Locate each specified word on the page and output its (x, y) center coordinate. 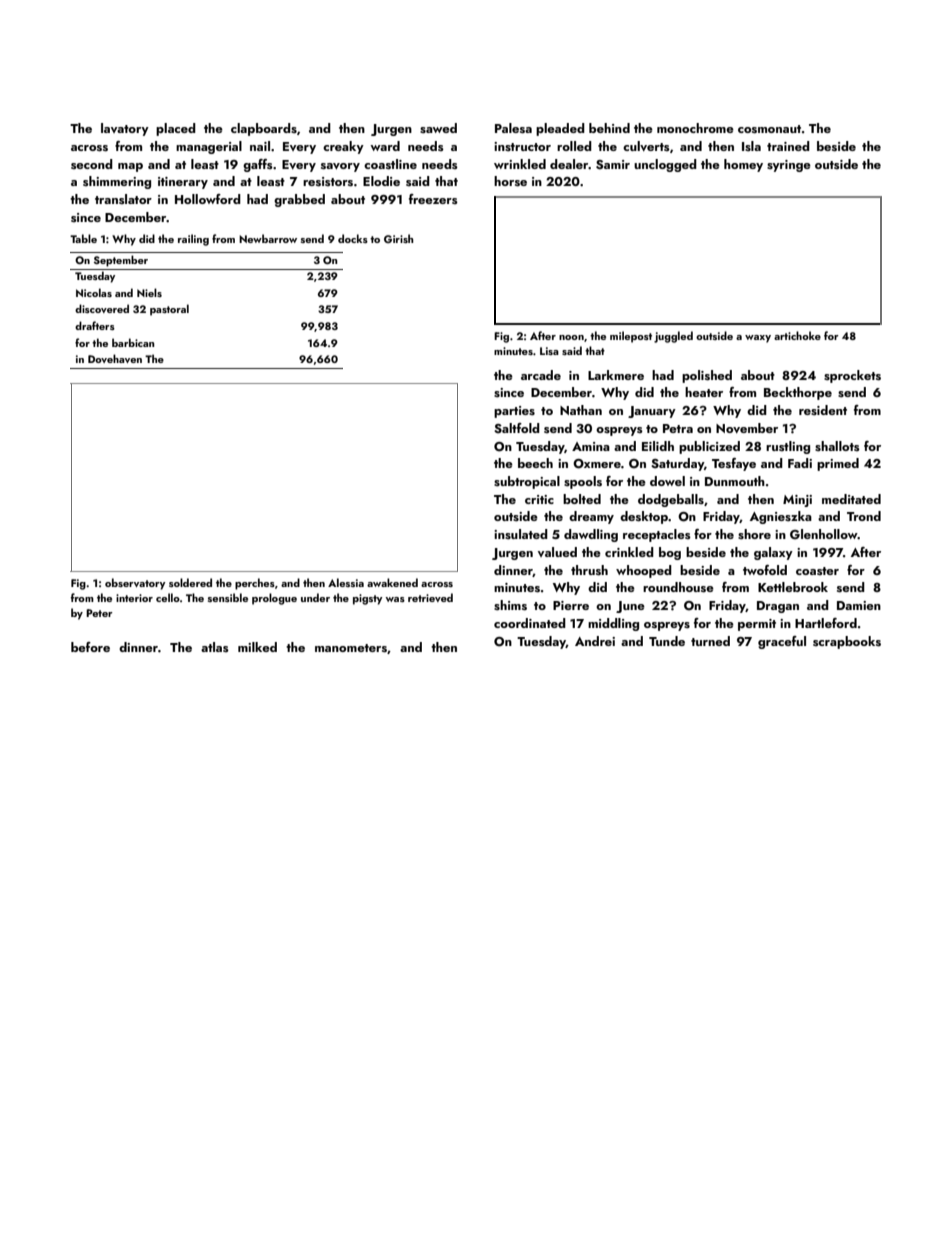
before (90, 647)
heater (704, 392)
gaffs (258, 165)
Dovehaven (115, 358)
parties (514, 412)
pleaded (560, 129)
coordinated (530, 623)
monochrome (695, 128)
